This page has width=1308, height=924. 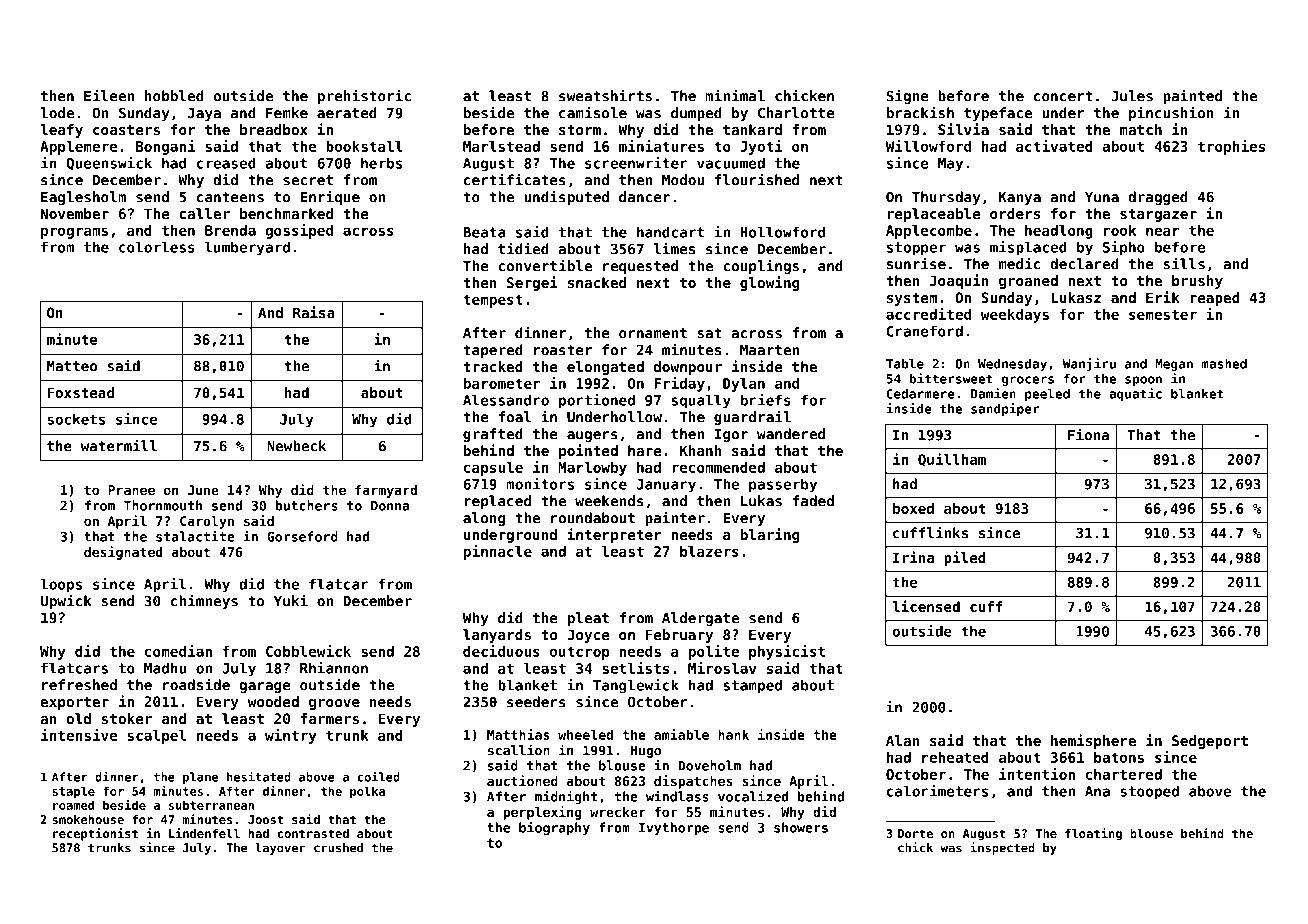 What do you see at coordinates (1210, 742) in the page?
I see `Sedgeport` at bounding box center [1210, 742].
